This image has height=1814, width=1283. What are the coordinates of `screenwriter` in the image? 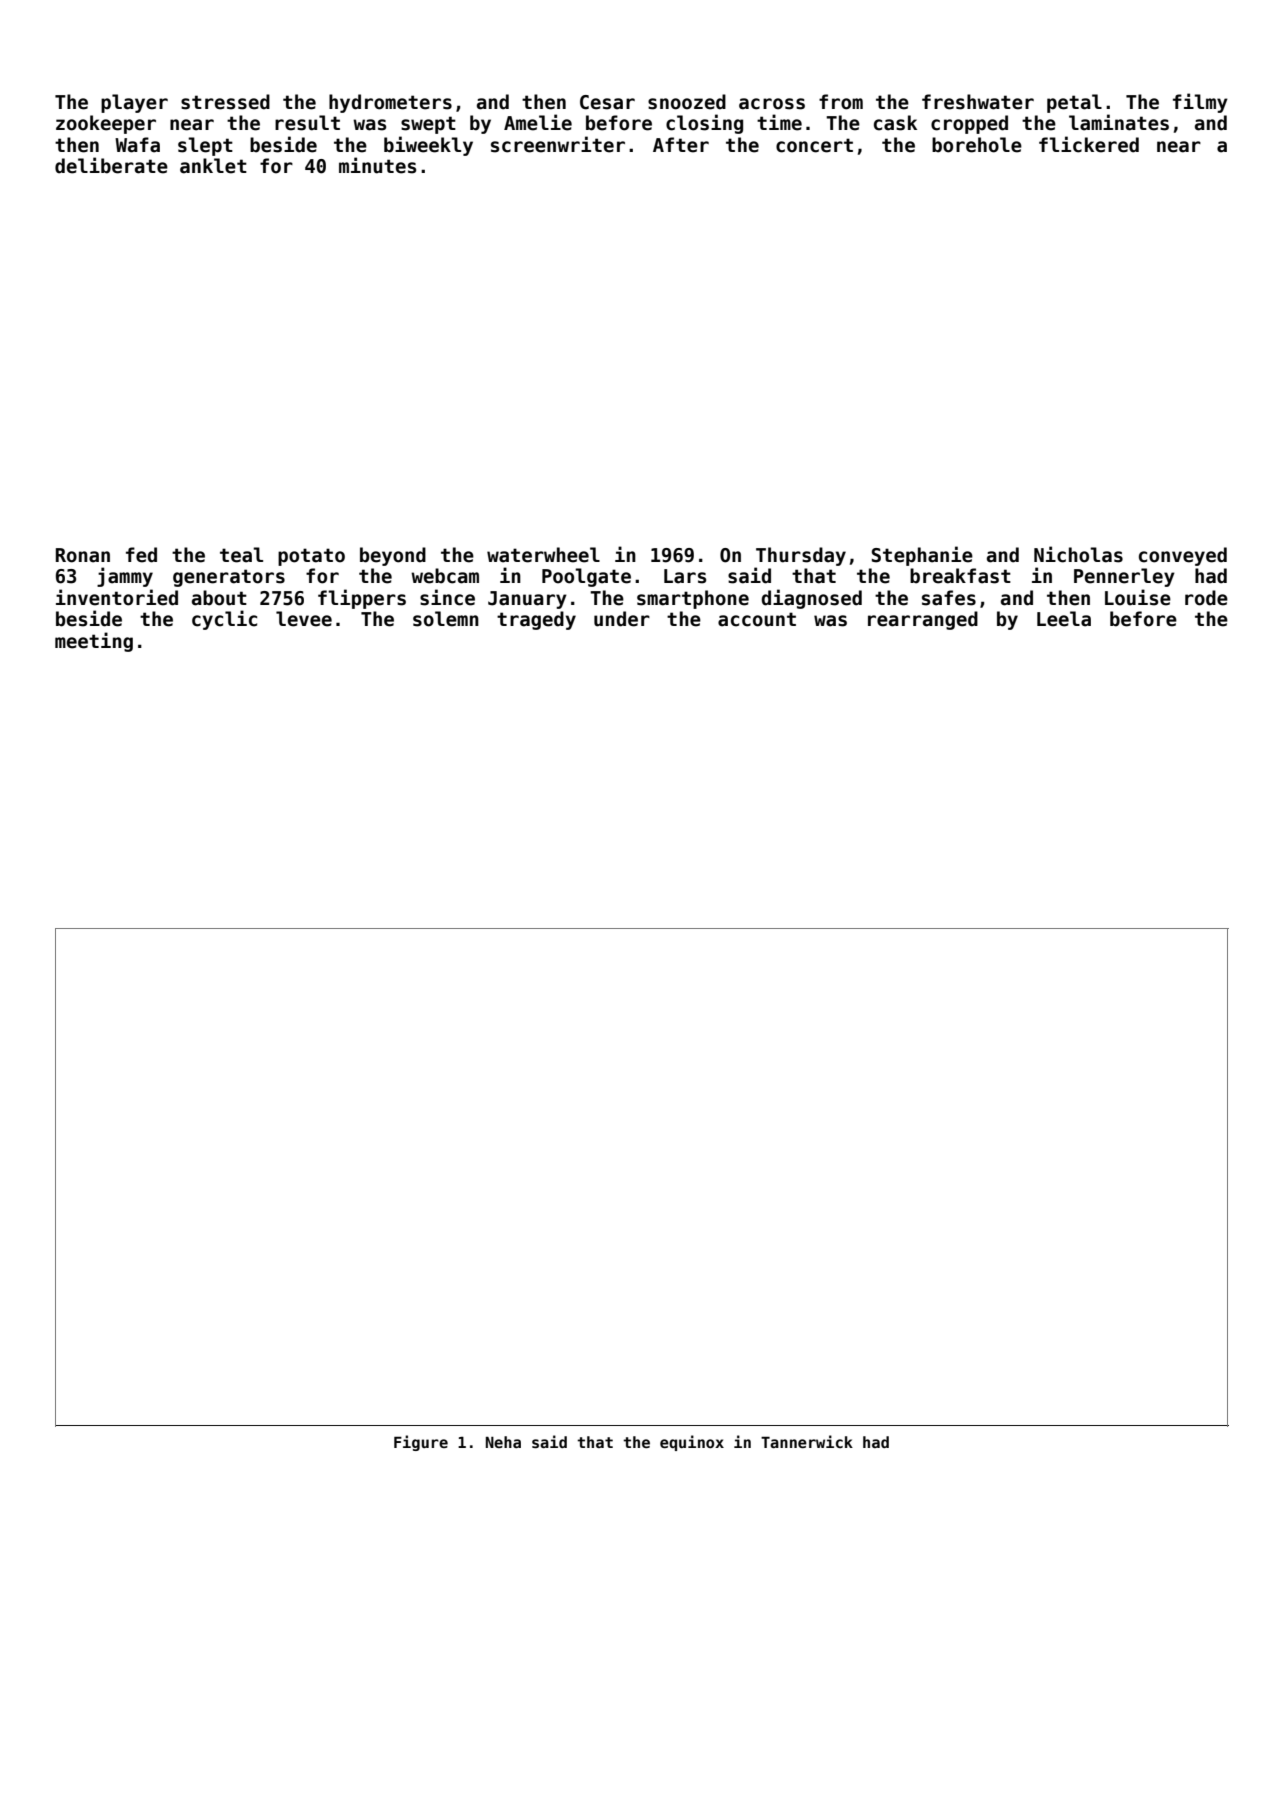 It's located at (558, 144).
